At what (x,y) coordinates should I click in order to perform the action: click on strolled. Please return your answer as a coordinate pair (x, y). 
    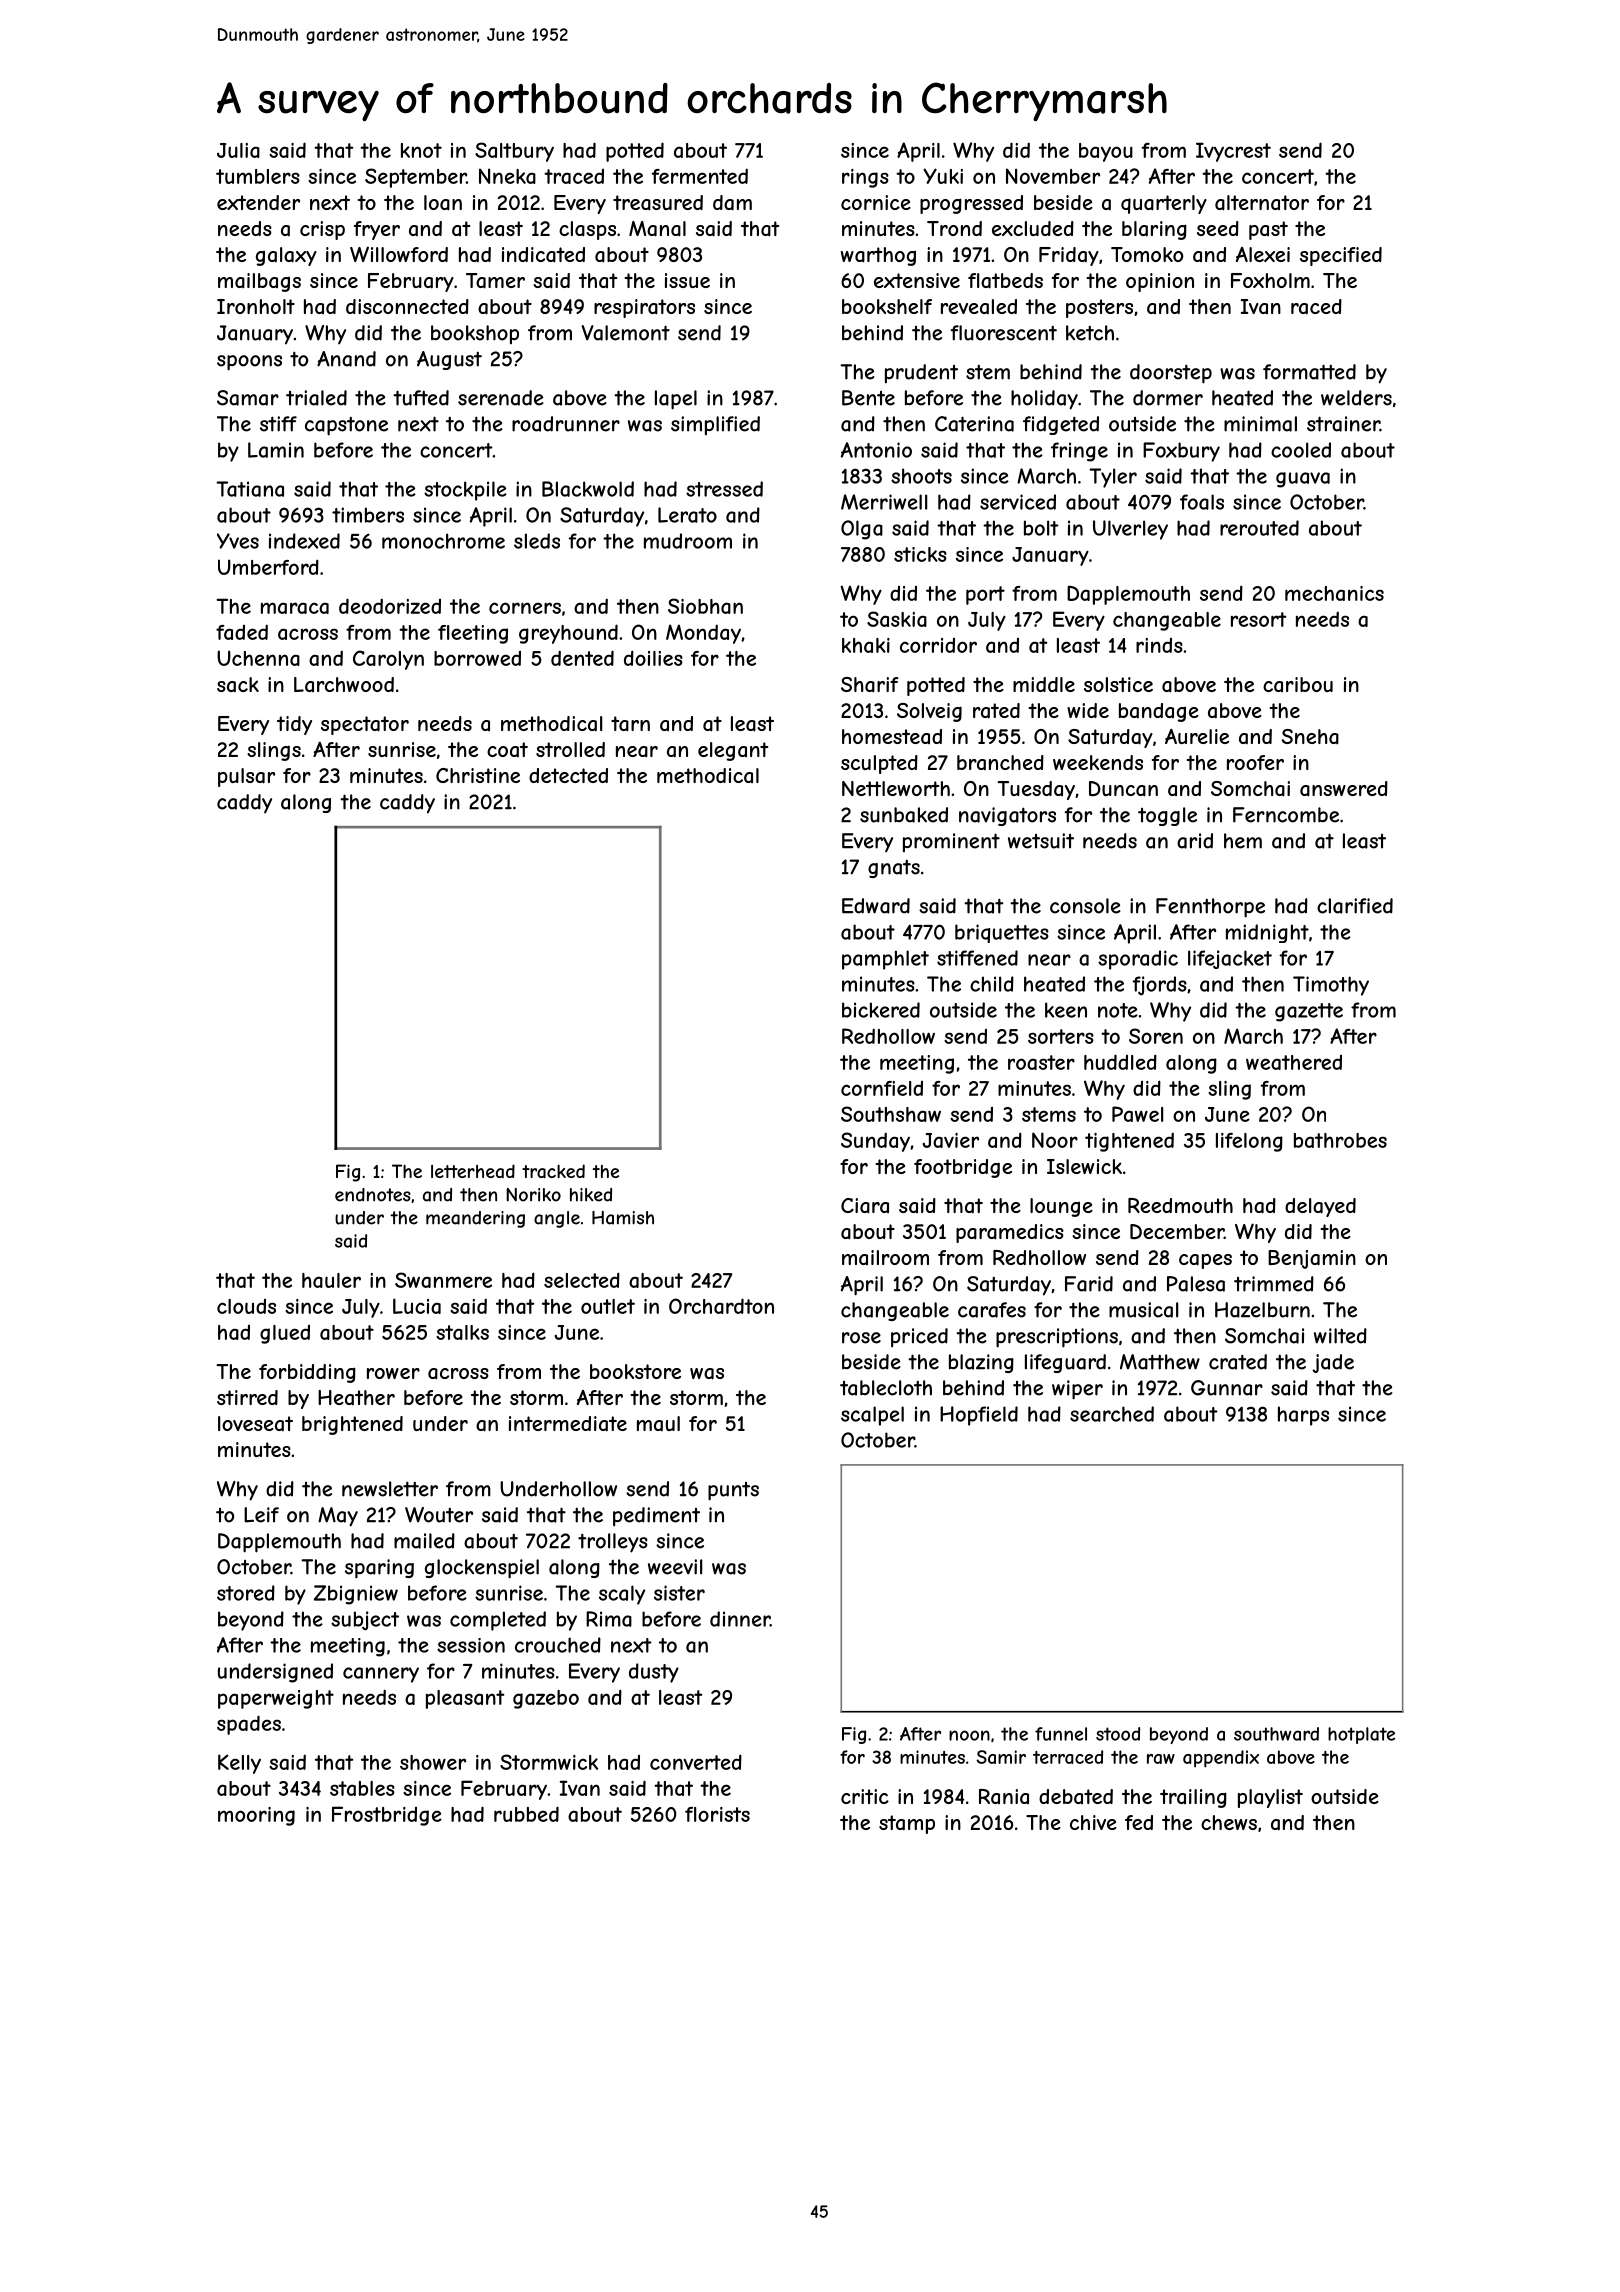
    Looking at the image, I should click on (570, 749).
